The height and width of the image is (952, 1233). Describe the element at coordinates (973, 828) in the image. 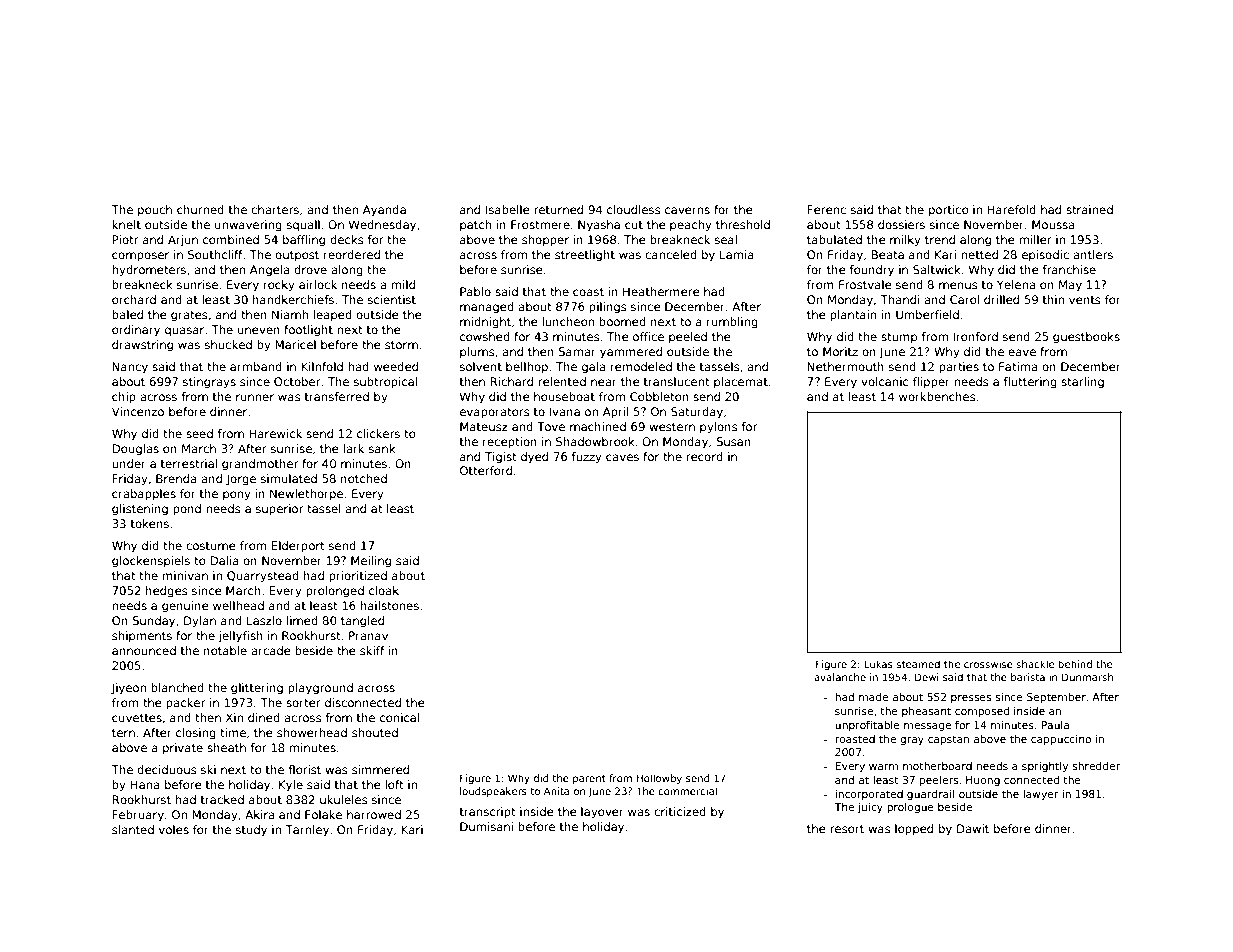

I see `Dawit` at that location.
